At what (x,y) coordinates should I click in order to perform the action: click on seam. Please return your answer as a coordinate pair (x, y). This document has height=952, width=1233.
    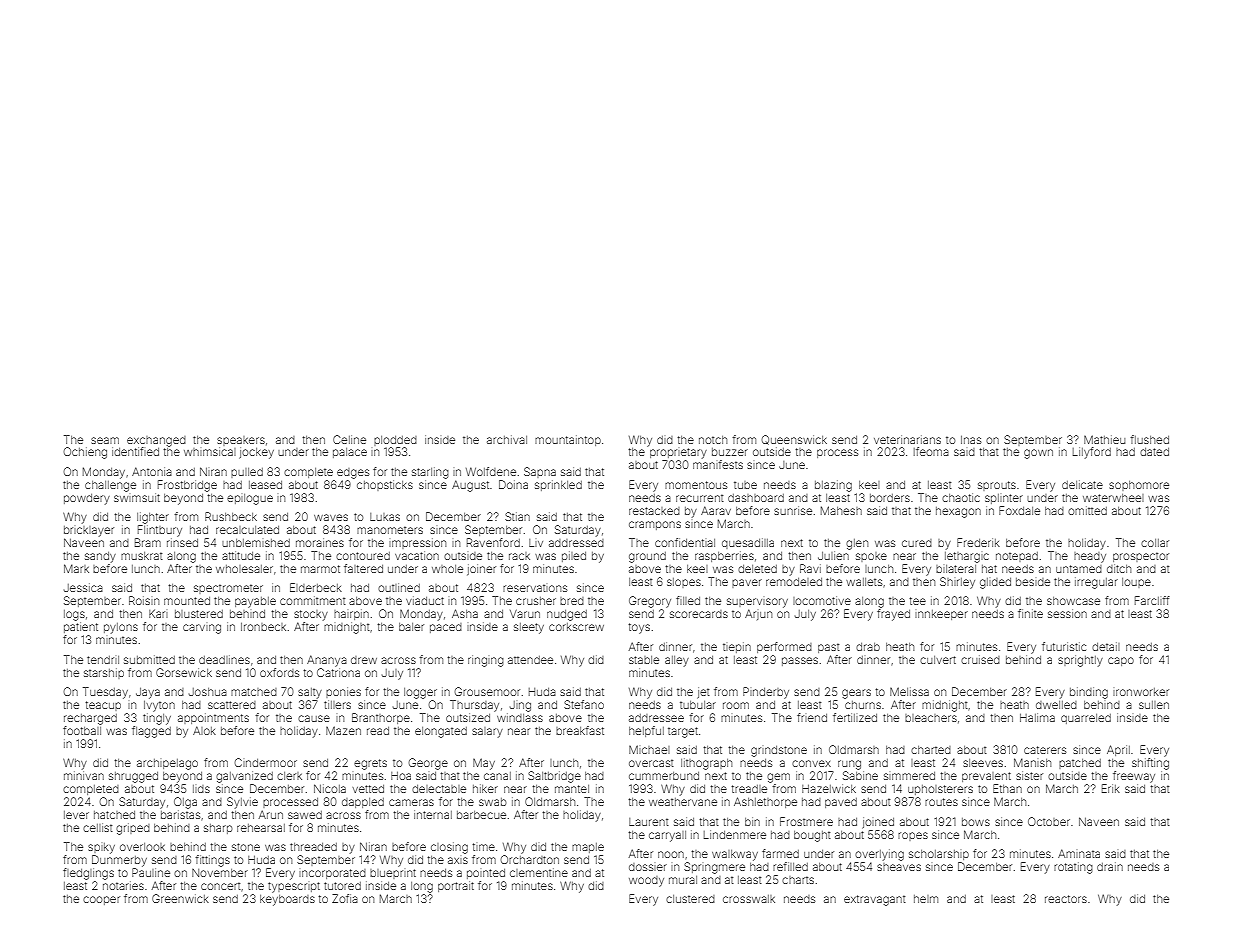
    Looking at the image, I should click on (105, 440).
